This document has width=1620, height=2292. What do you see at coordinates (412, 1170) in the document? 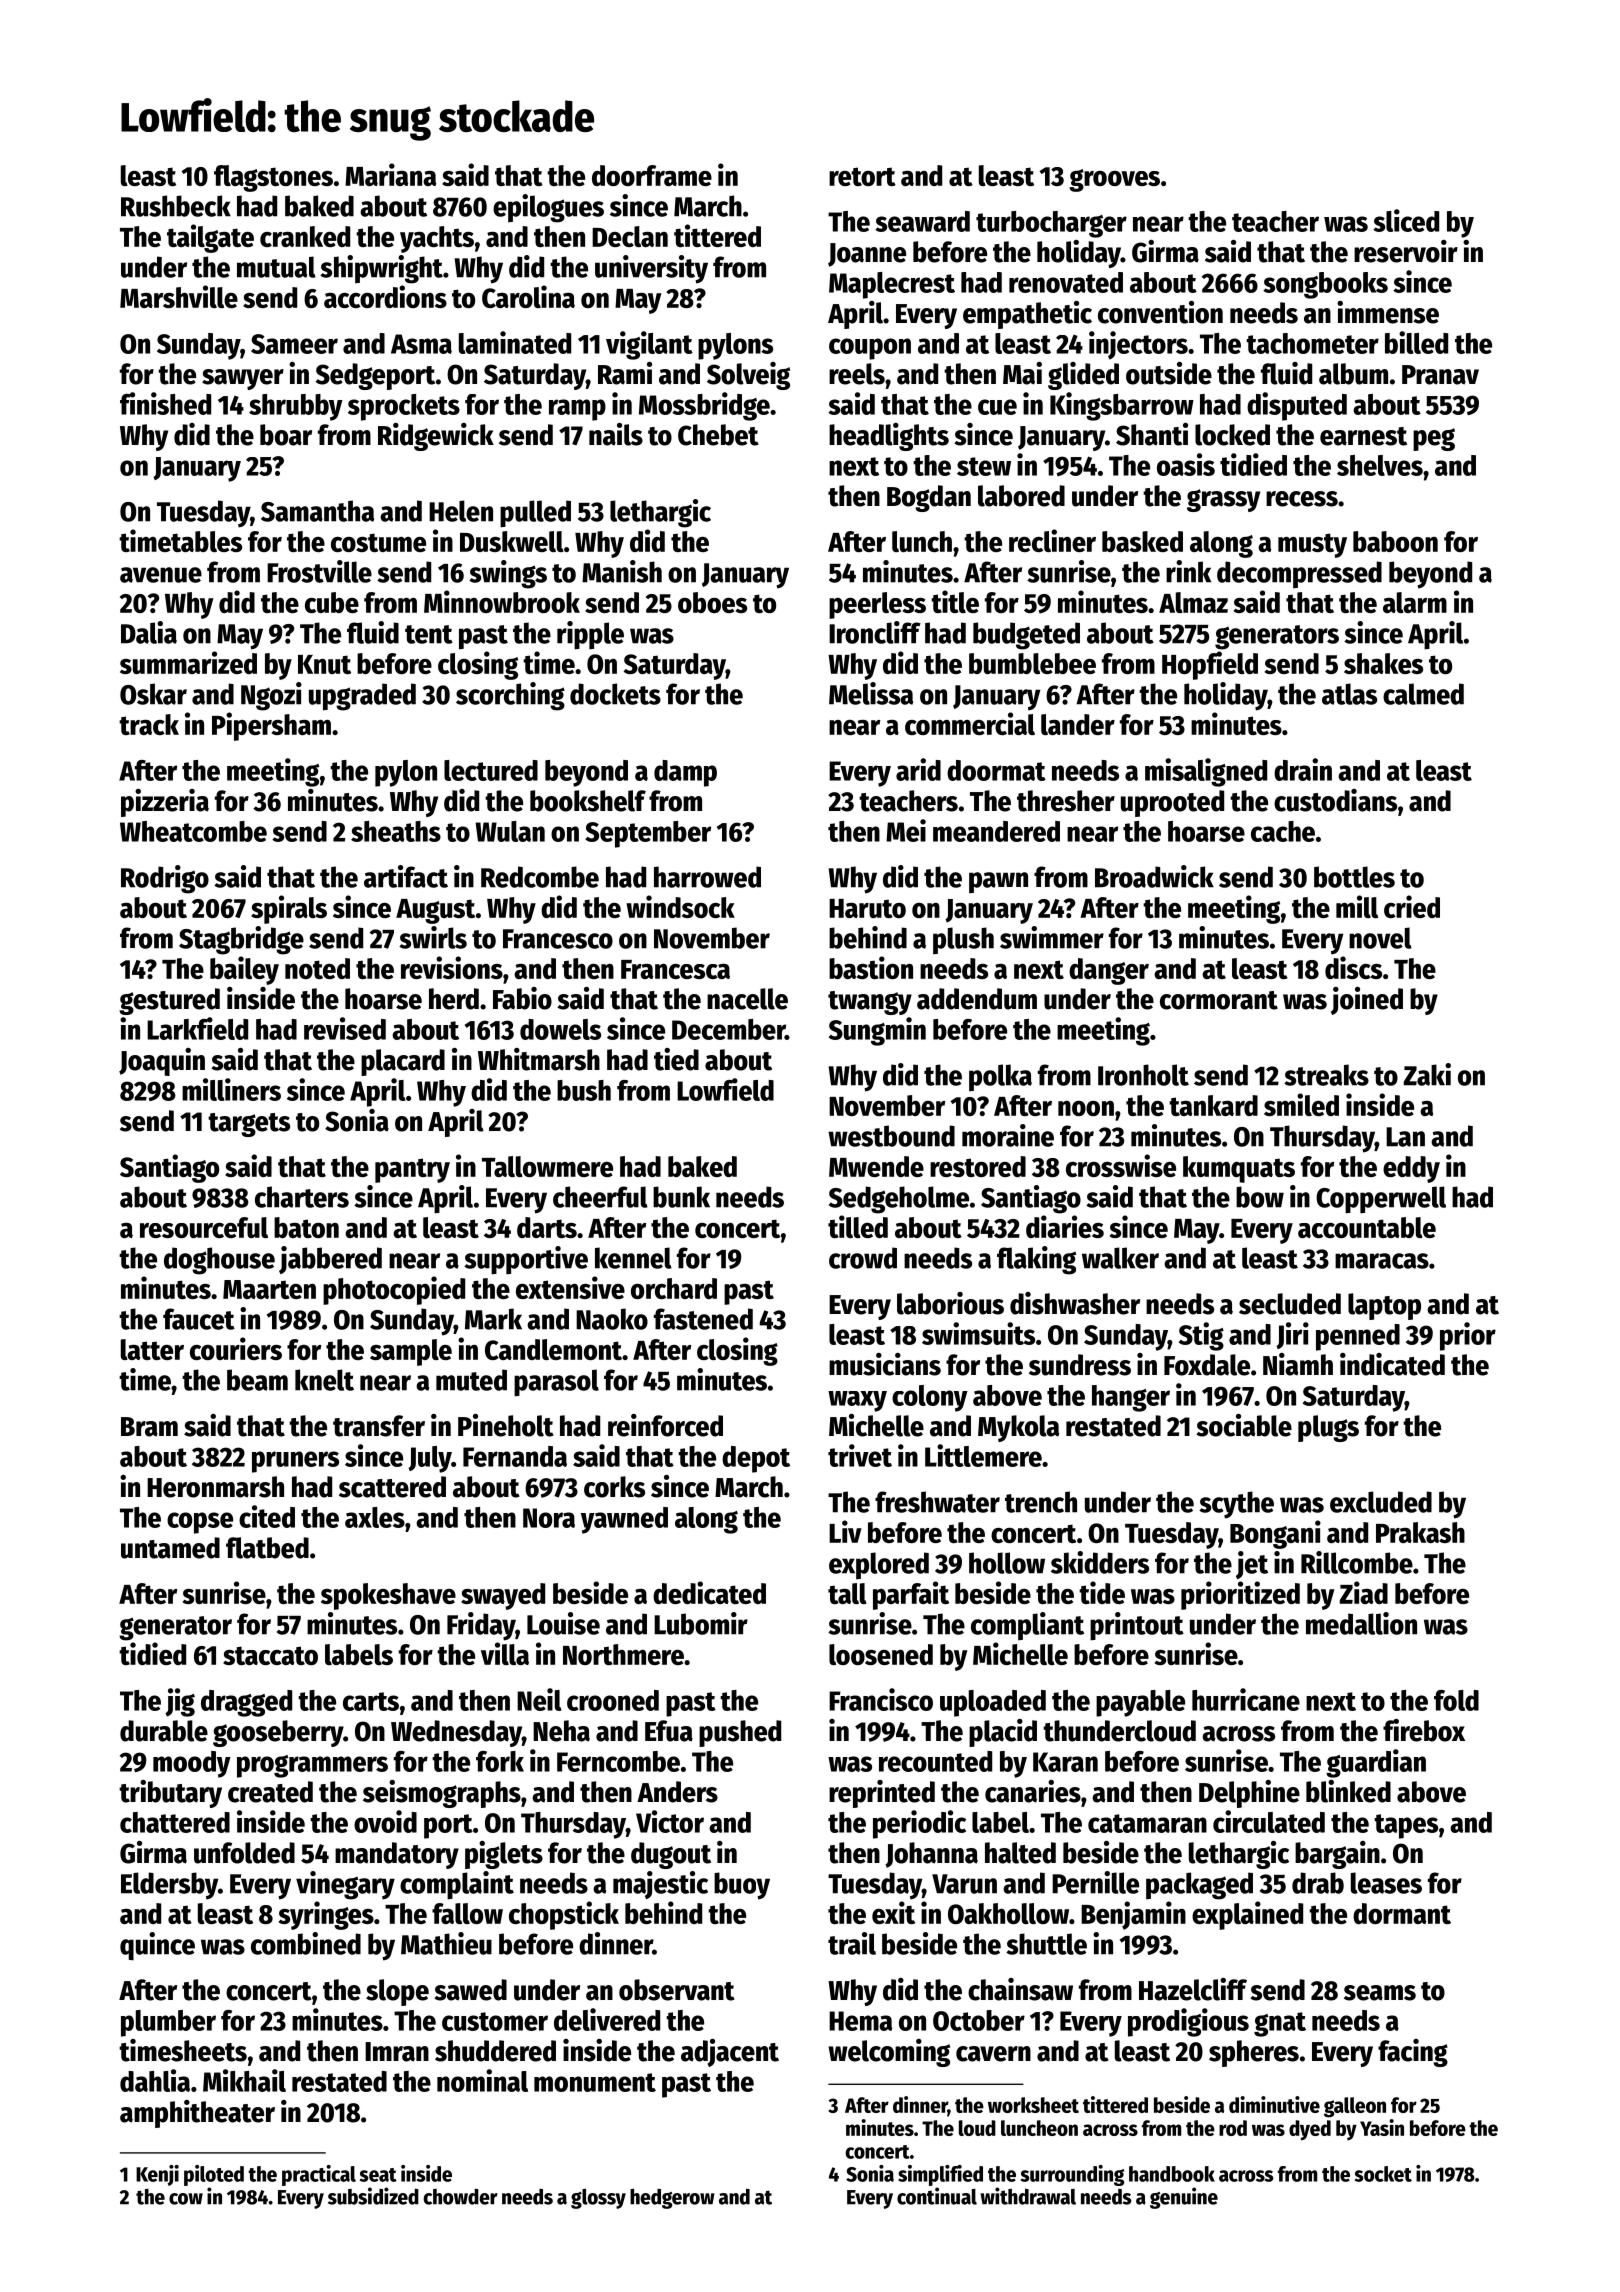
I see `pantry` at bounding box center [412, 1170].
